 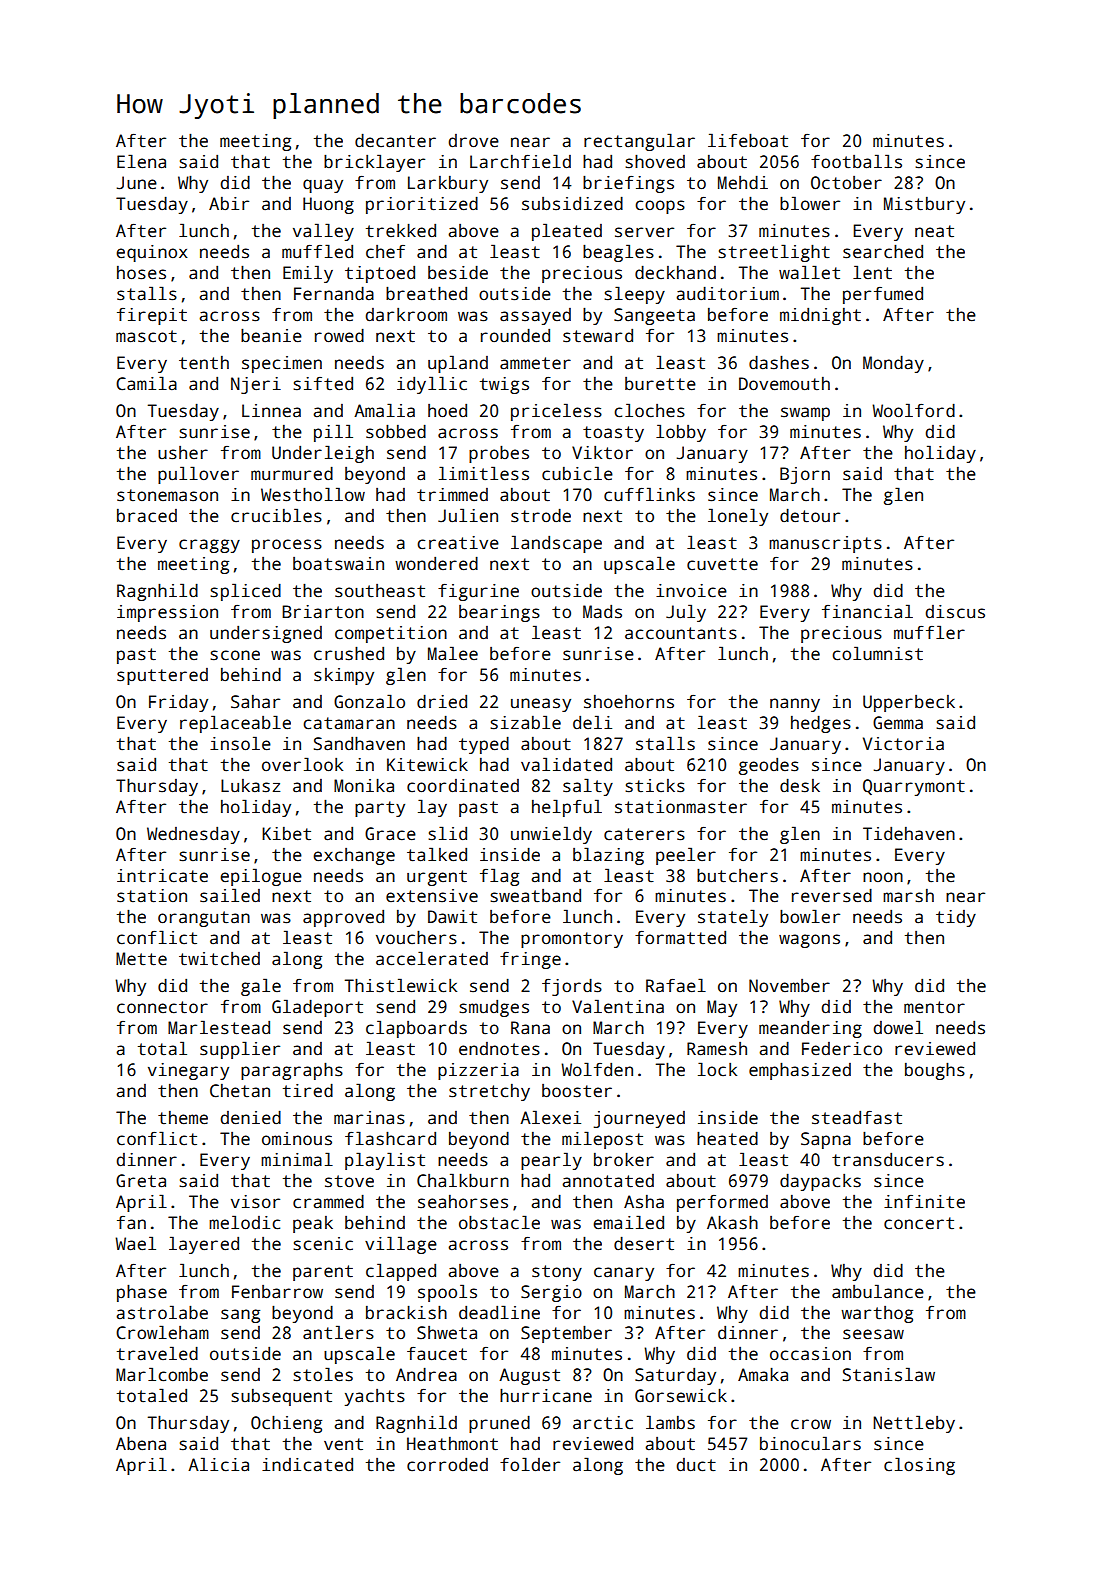 I want to click on Emily, so click(x=308, y=274).
